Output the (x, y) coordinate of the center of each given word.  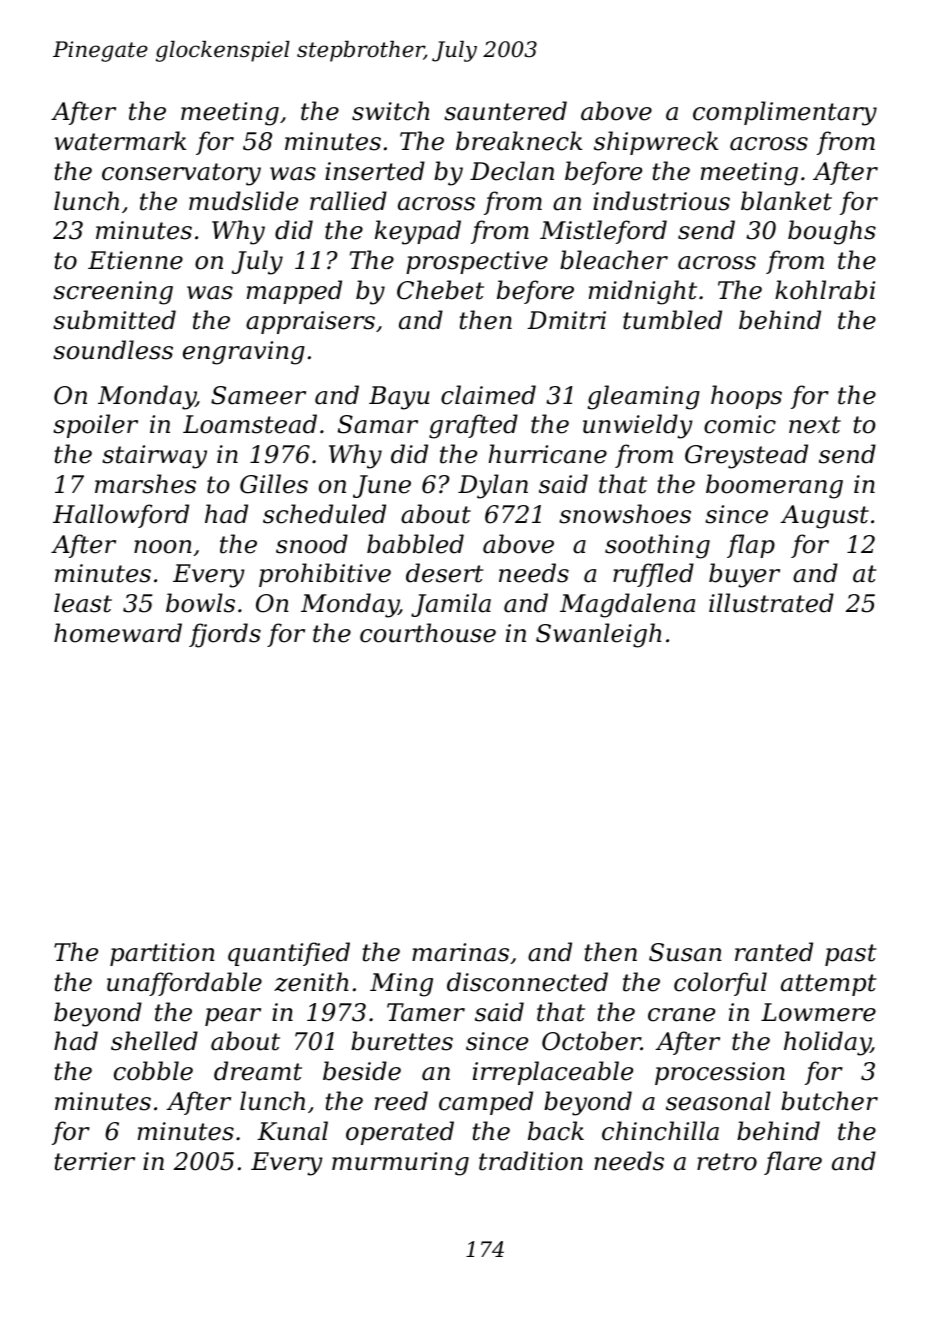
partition (162, 954)
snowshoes (625, 514)
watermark (120, 141)
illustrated (771, 603)
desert (445, 573)
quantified (289, 954)
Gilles (274, 484)
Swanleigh (598, 635)
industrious (661, 201)
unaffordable (184, 984)
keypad (418, 232)
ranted (774, 952)
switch (390, 111)
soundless (113, 350)
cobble (153, 1071)
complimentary (785, 113)
